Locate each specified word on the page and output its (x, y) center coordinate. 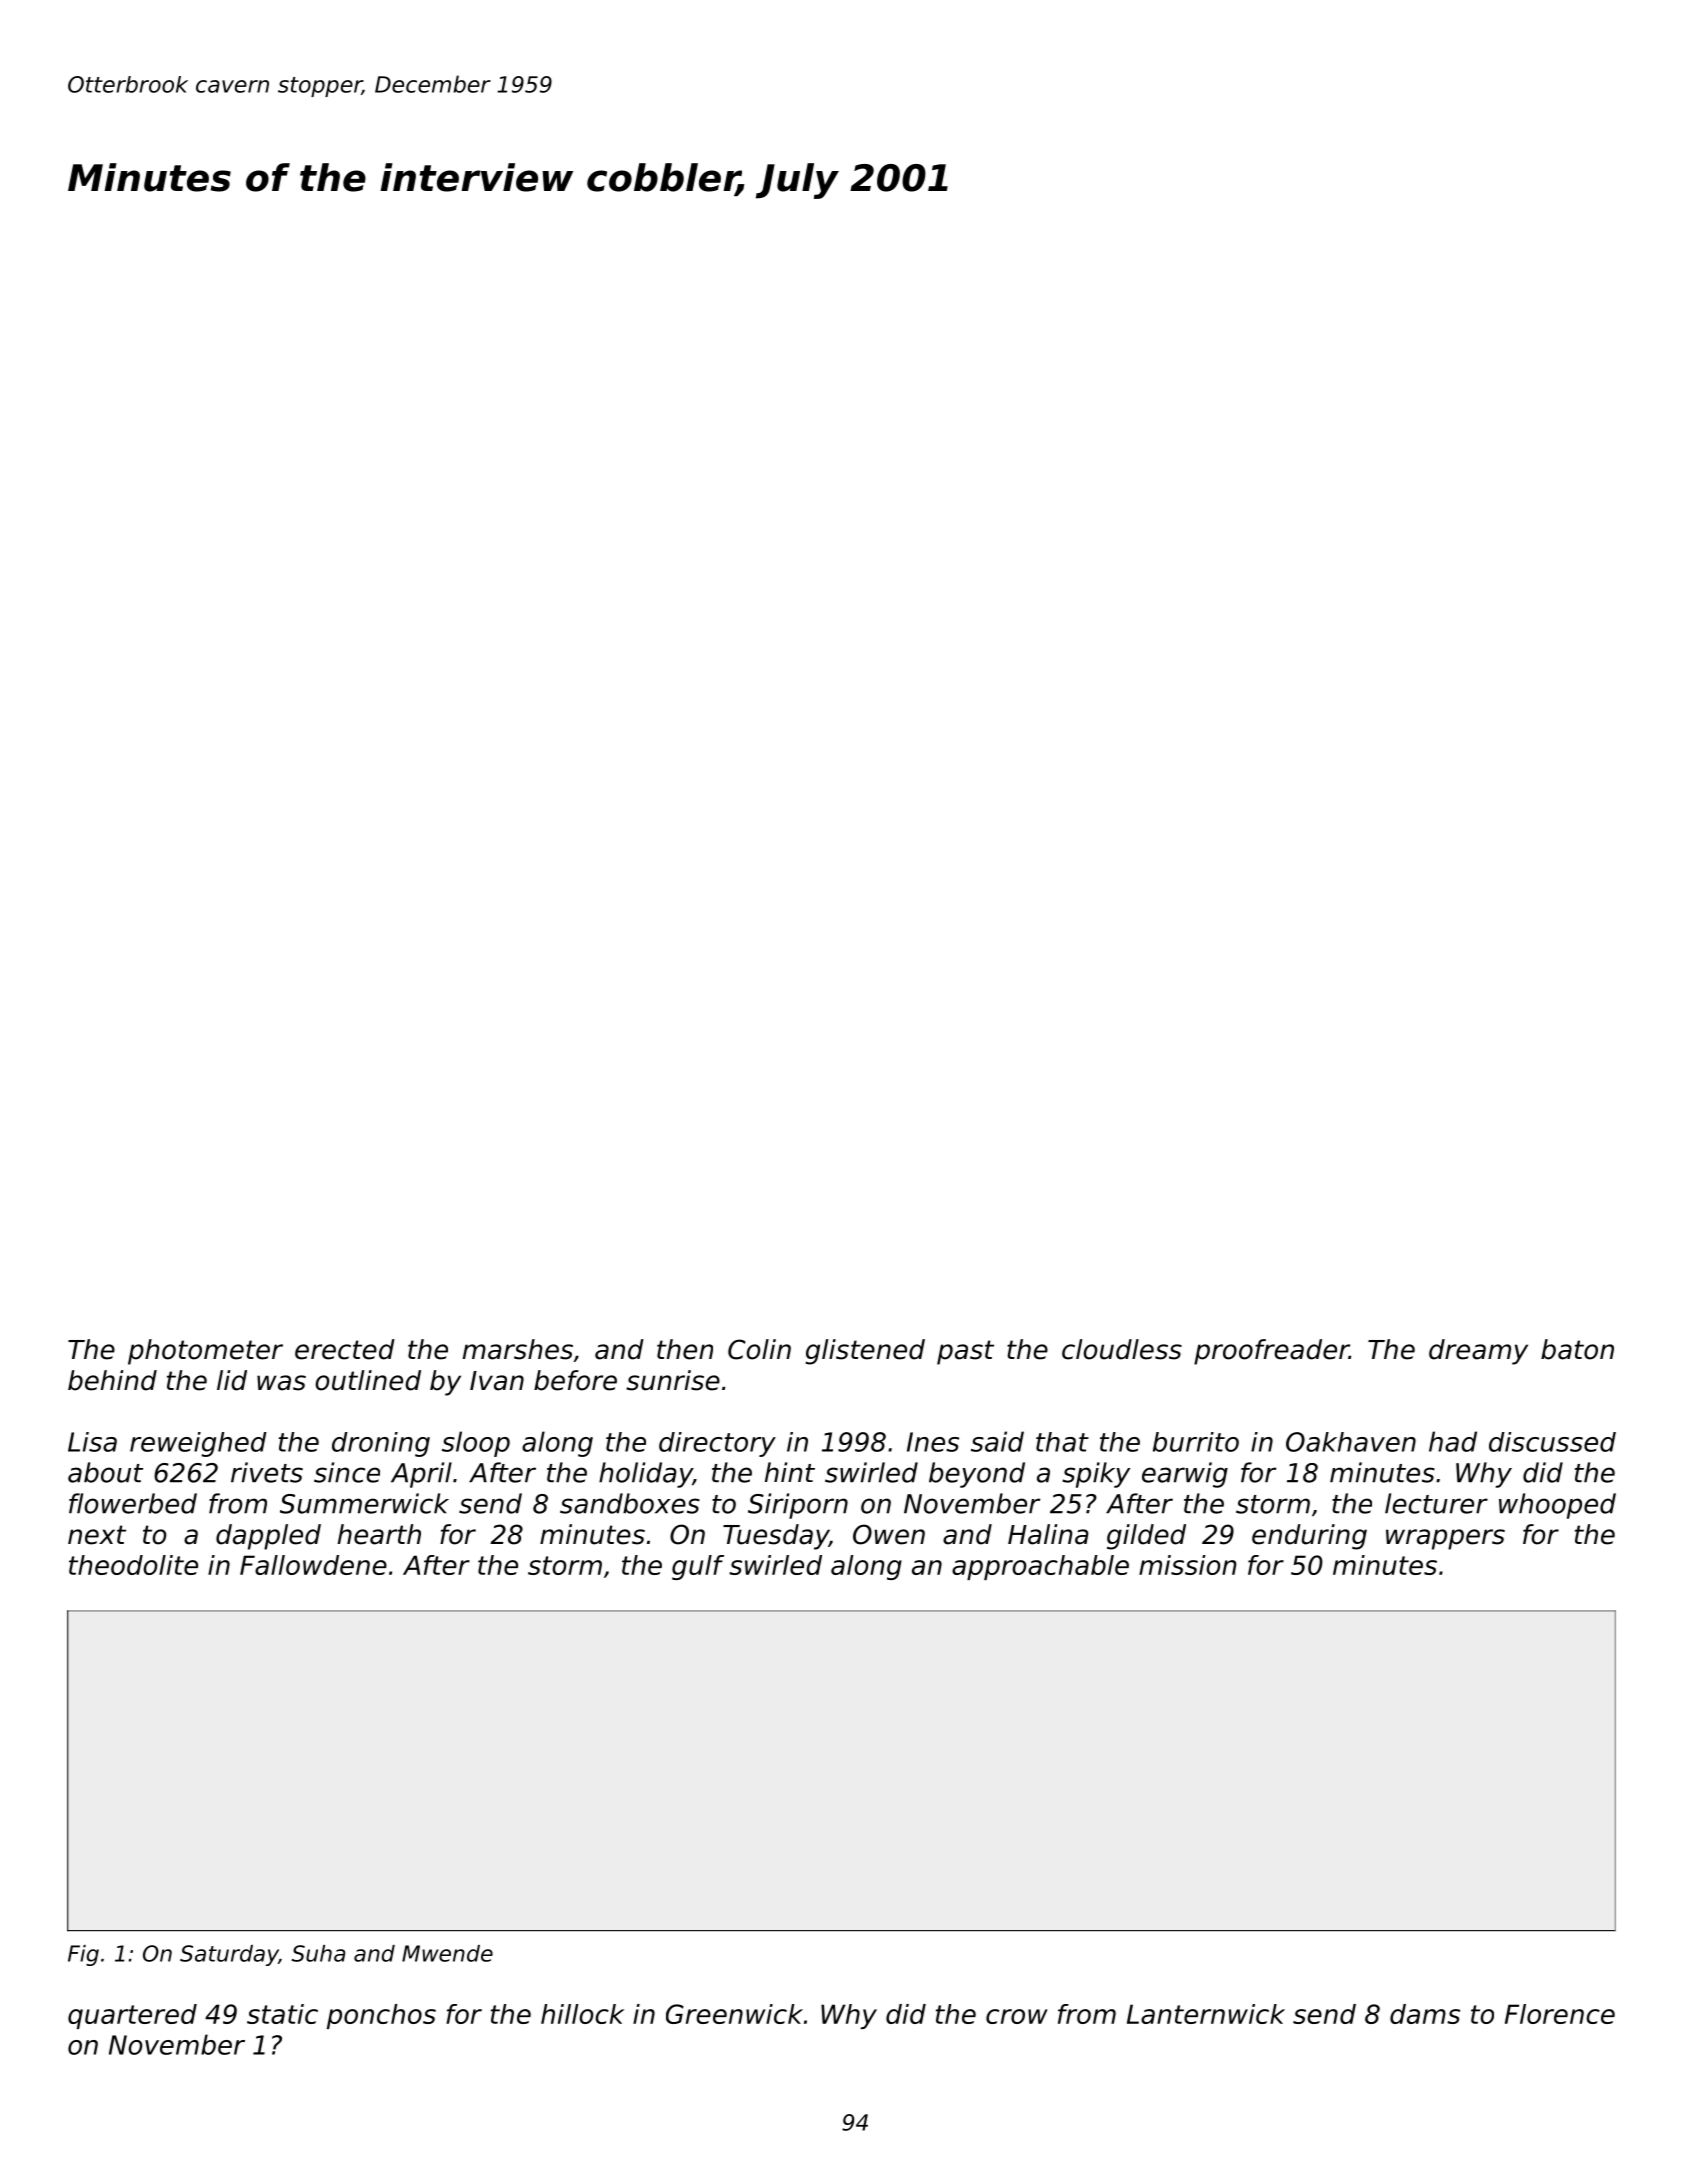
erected (345, 1349)
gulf (698, 1567)
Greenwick (734, 2014)
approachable (1040, 1567)
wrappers (1445, 1539)
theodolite (133, 1565)
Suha (318, 1953)
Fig (83, 1955)
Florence (1560, 2014)
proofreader (1271, 1352)
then (685, 1349)
